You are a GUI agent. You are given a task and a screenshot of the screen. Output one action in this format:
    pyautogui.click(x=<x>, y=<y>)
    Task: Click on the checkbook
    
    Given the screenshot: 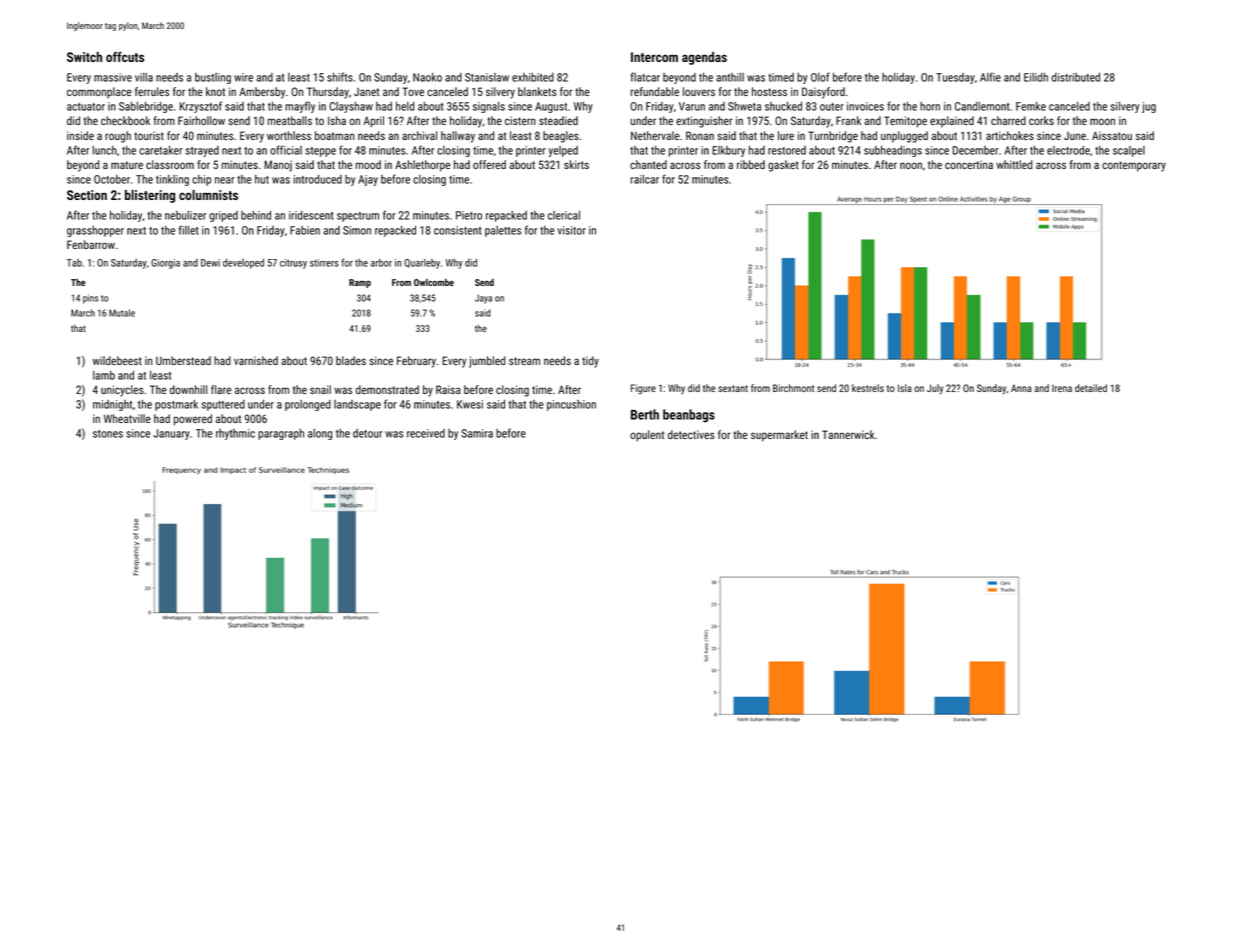 What is the action you would take?
    pyautogui.click(x=125, y=120)
